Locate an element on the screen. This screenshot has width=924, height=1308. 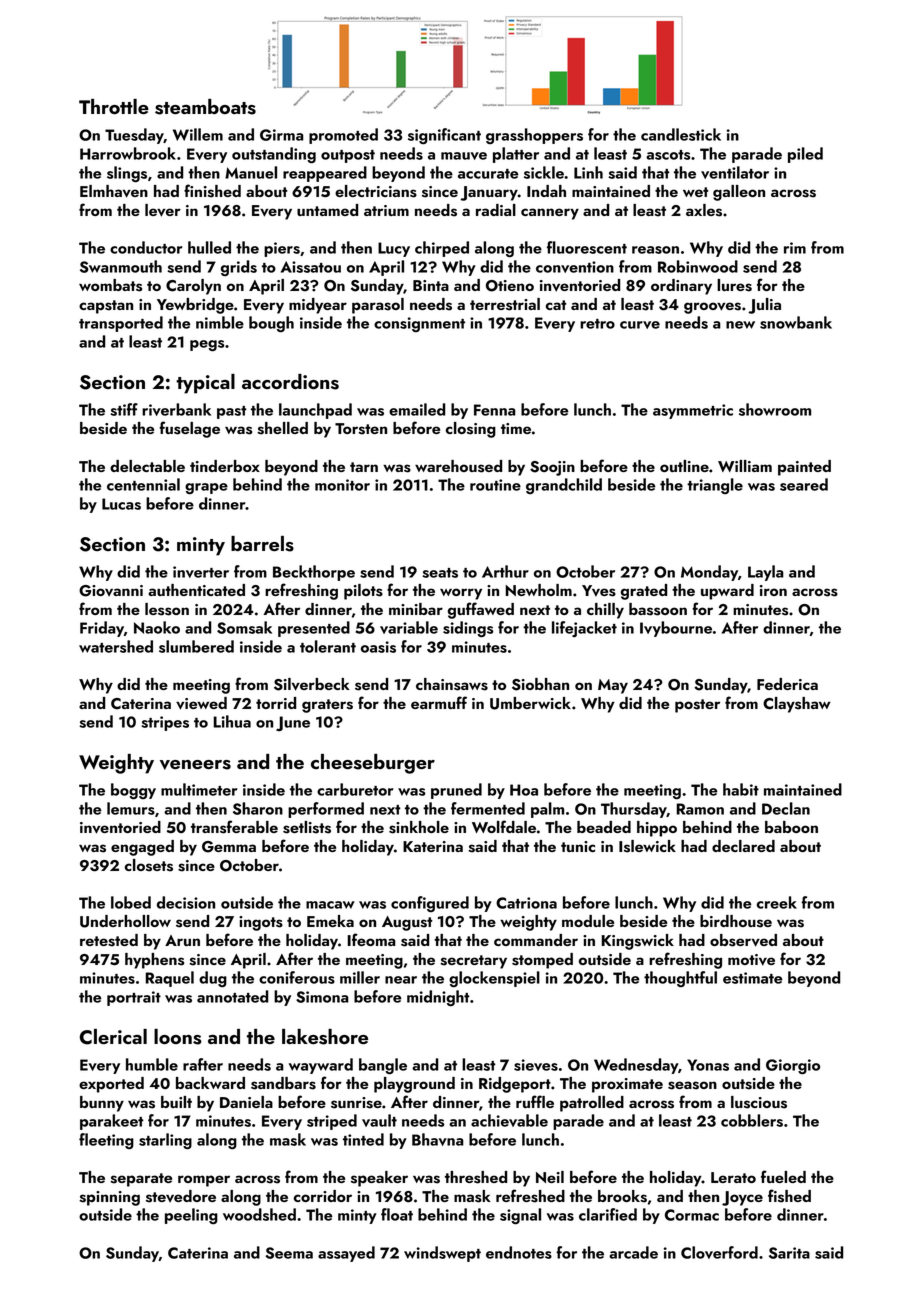
Throttle is located at coordinates (114, 106).
